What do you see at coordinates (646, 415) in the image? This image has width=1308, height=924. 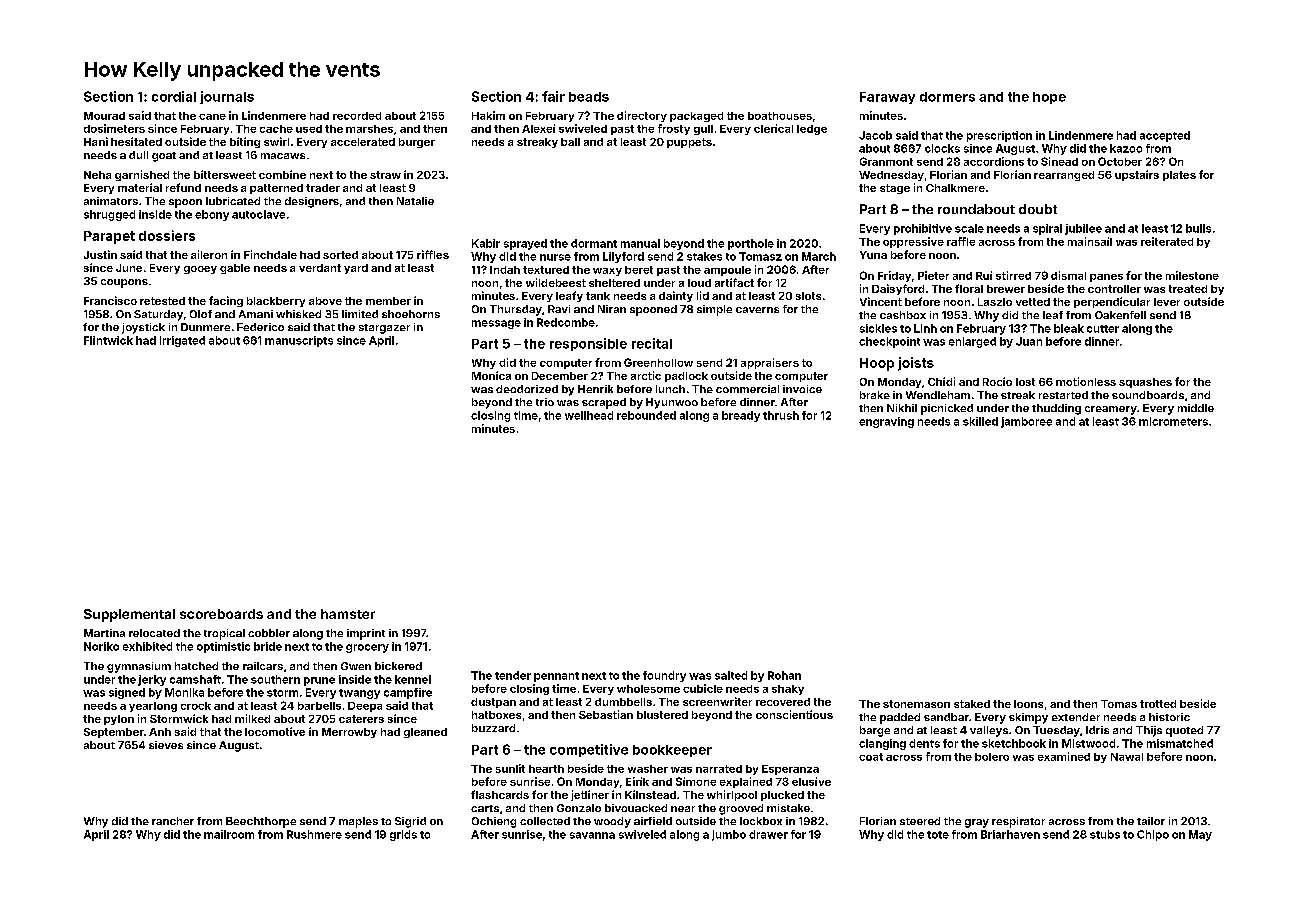 I see `rebounded` at bounding box center [646, 415].
